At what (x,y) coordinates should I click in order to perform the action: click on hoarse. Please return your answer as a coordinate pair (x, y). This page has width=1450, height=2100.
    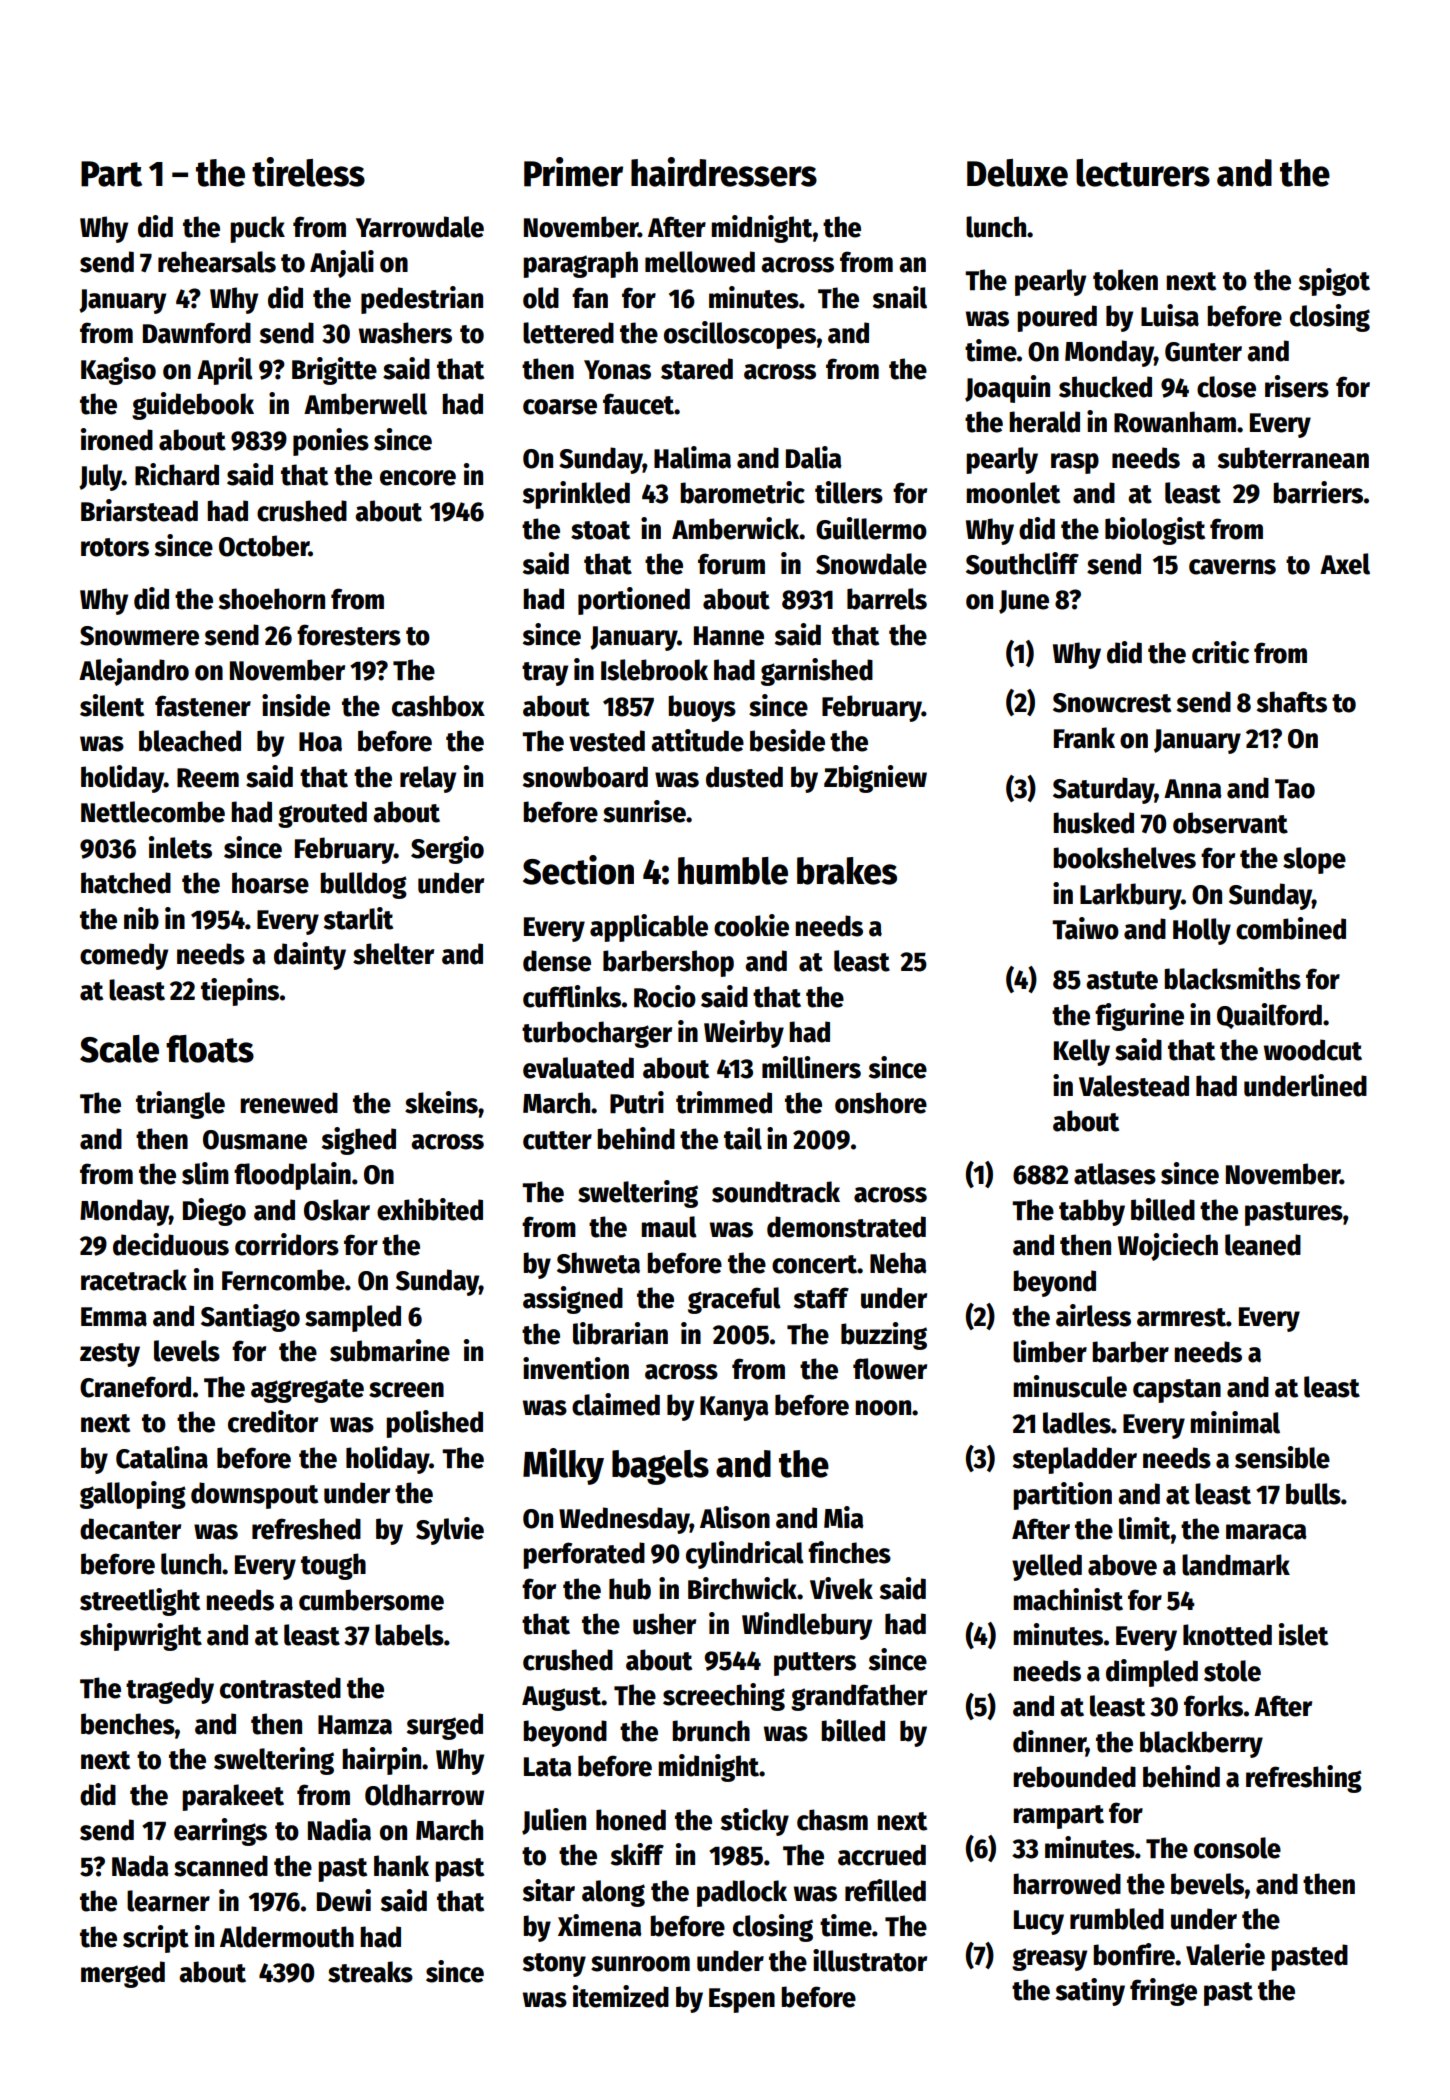
    Looking at the image, I should click on (270, 883).
